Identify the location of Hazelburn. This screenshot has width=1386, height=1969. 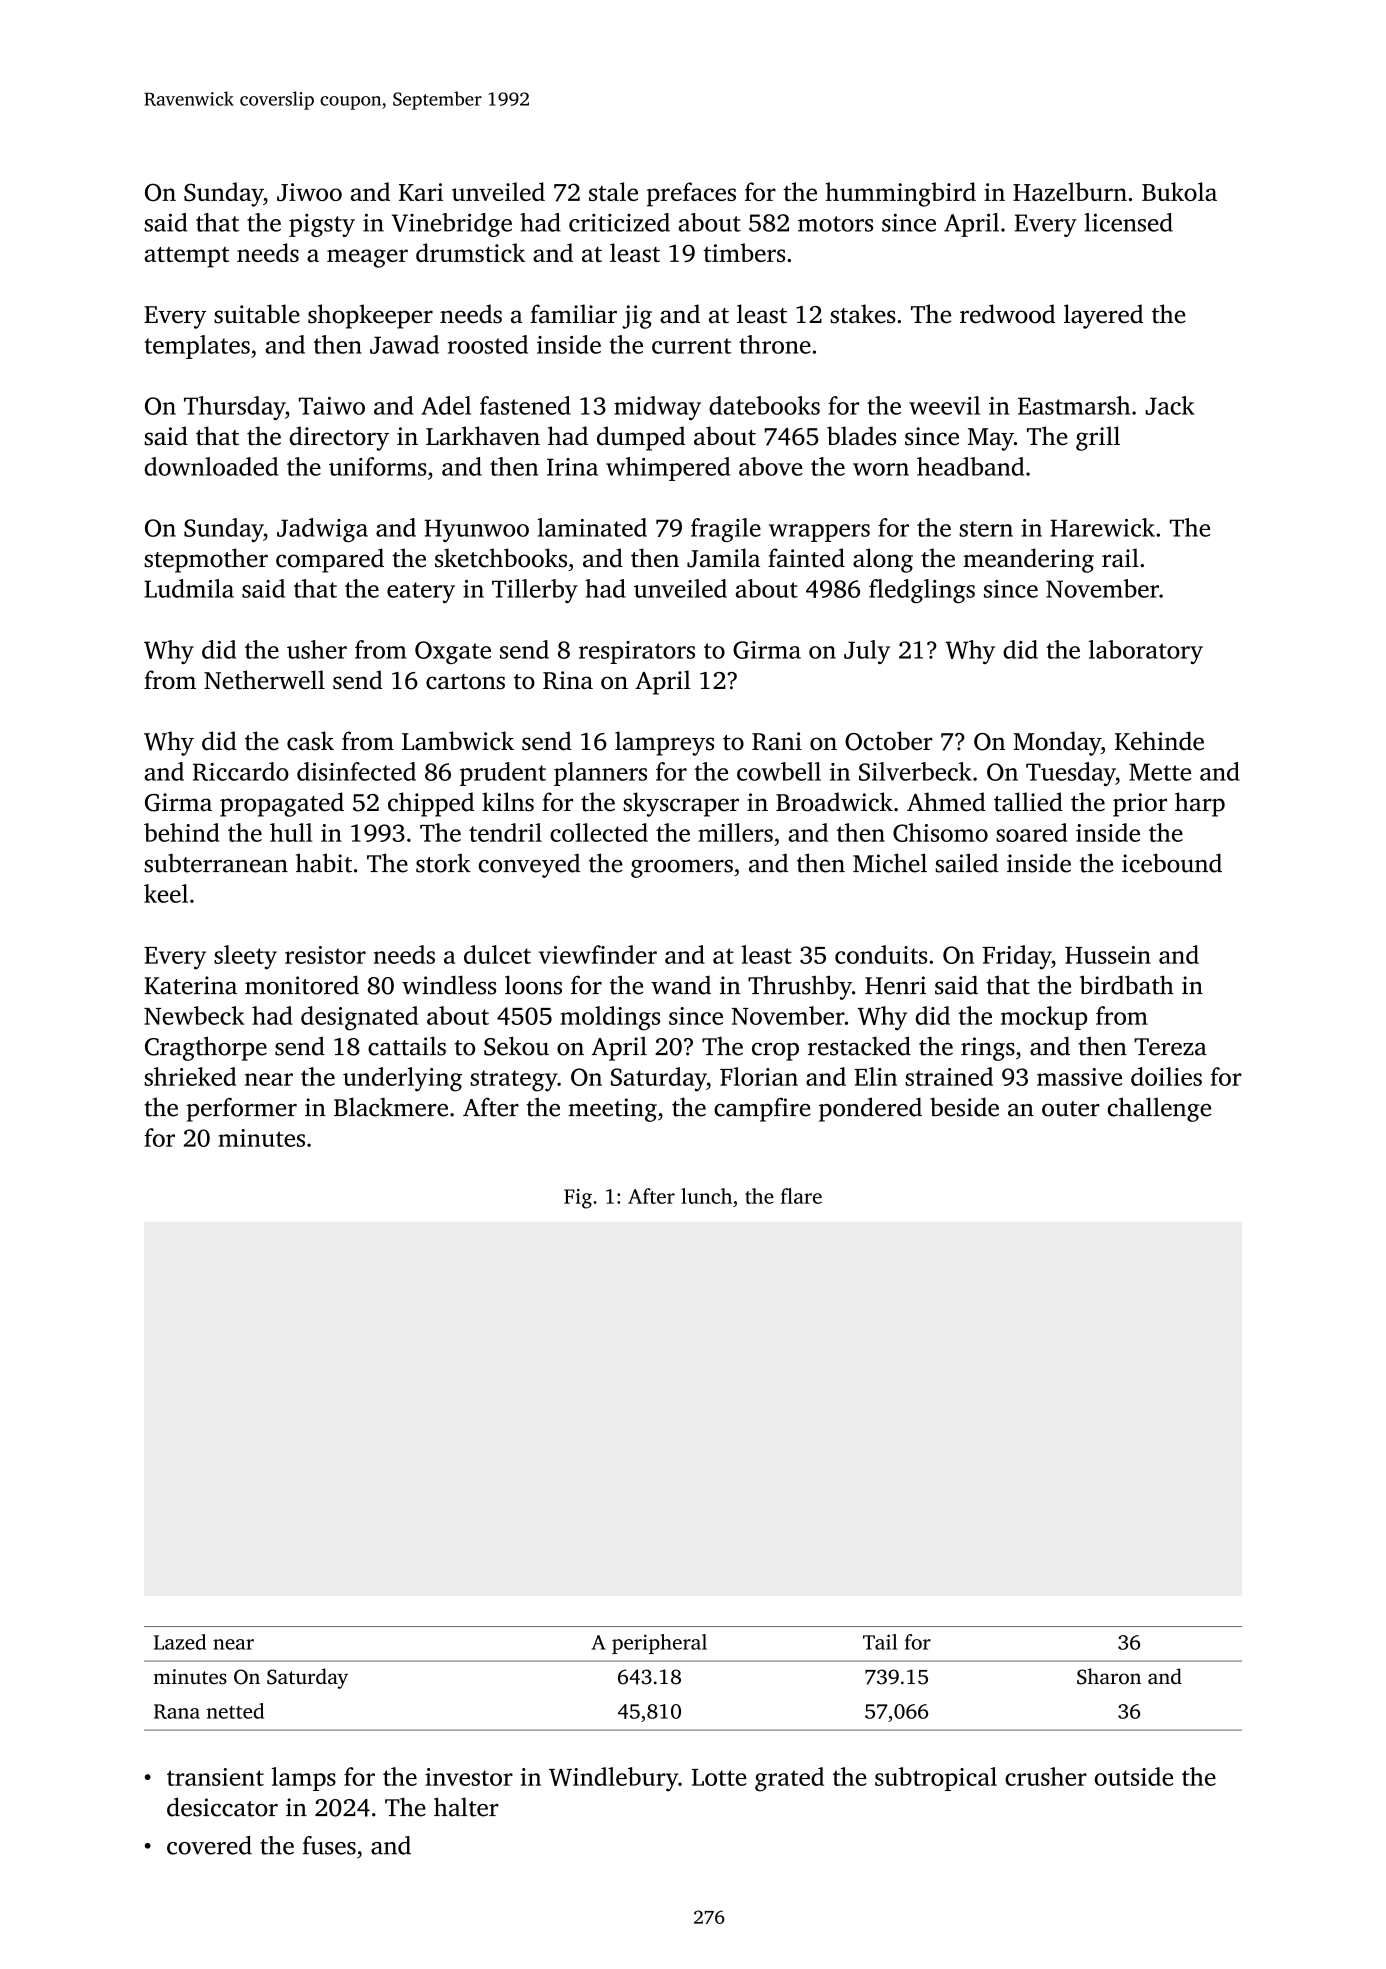
(1070, 191).
